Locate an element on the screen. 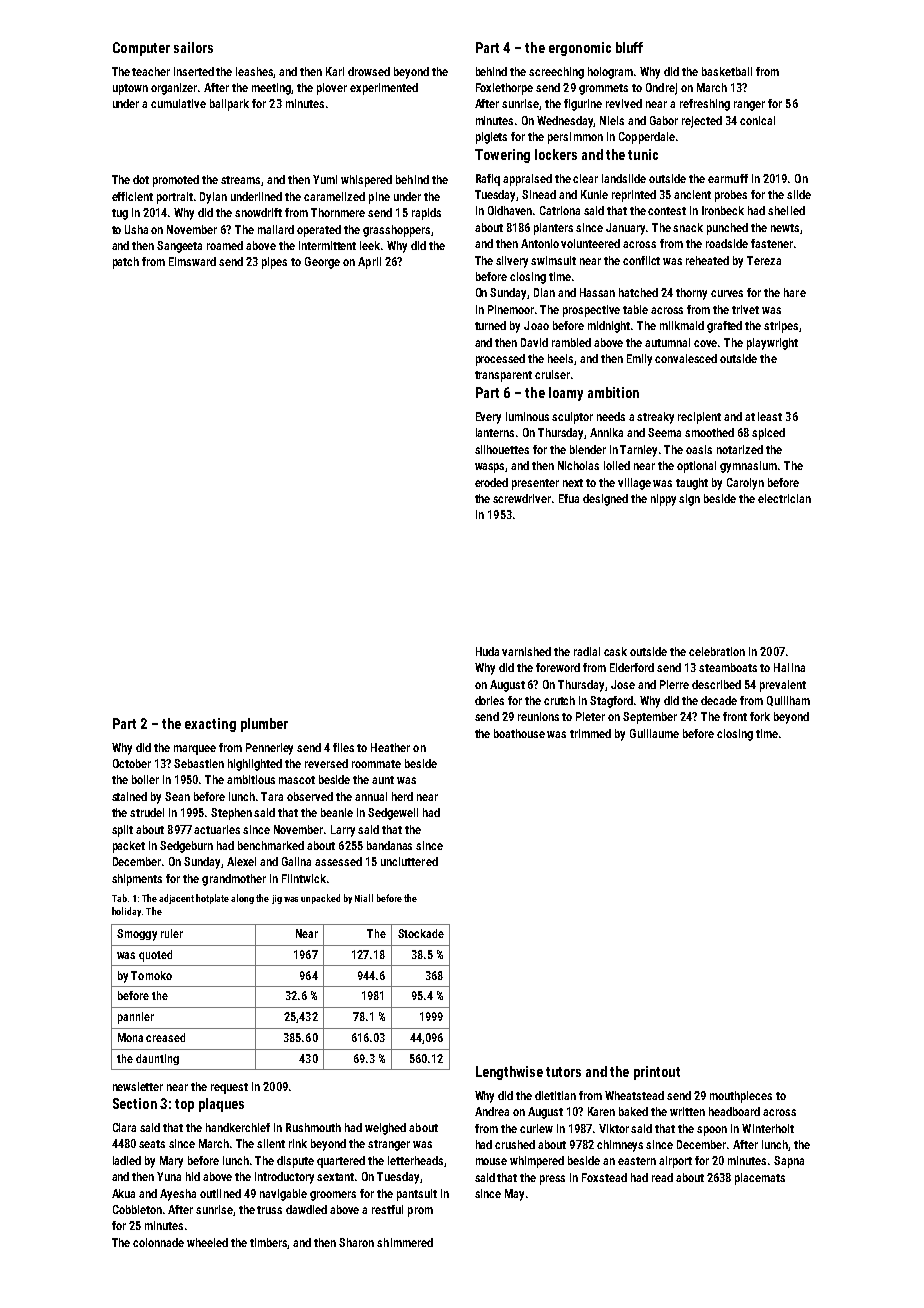 Image resolution: width=924 pixels, height=1308 pixels. Emily is located at coordinates (639, 360).
